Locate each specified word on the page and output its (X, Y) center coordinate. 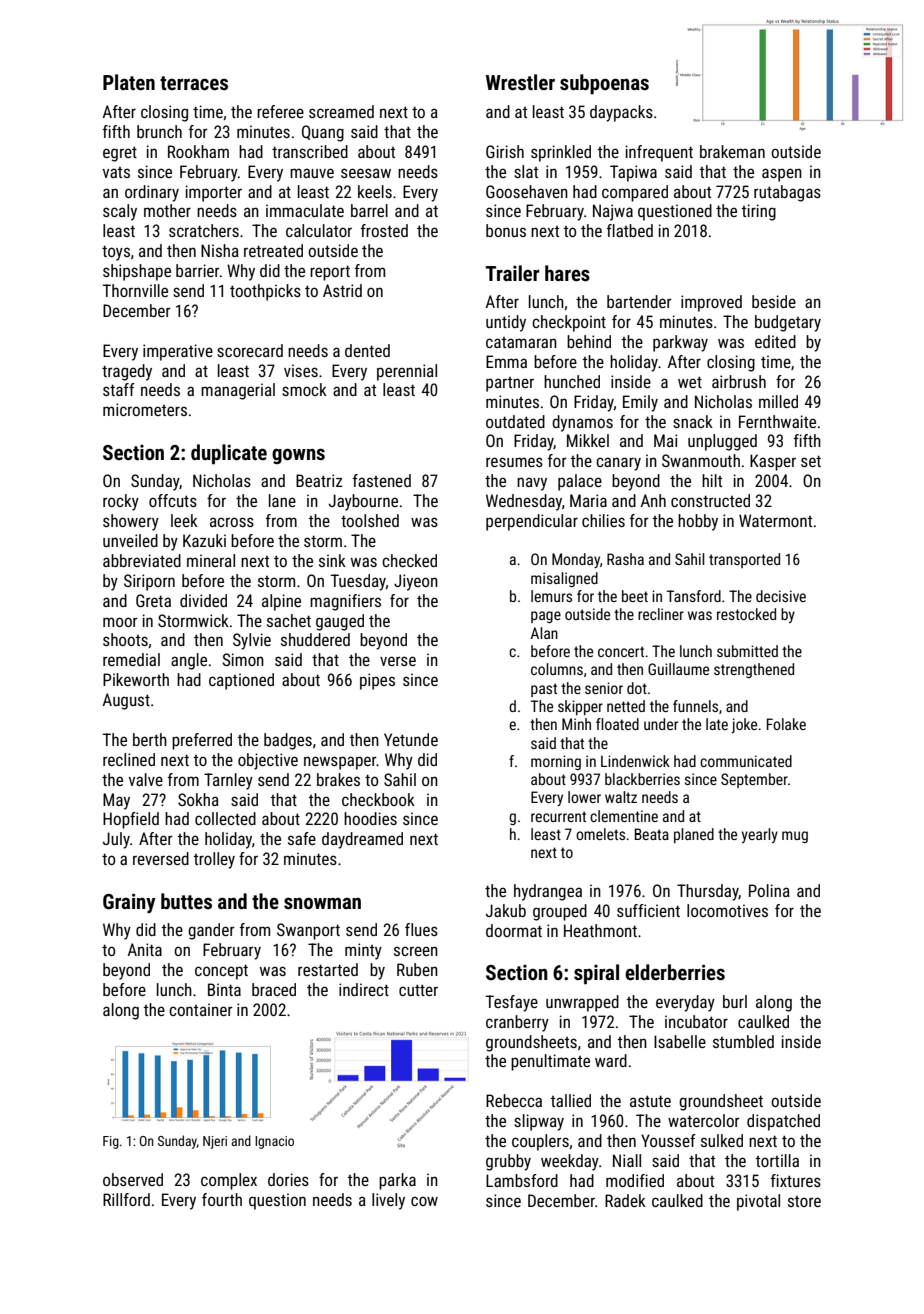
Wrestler (520, 82)
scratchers (204, 230)
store (804, 1201)
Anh (653, 500)
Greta (153, 600)
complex (229, 1181)
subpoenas (604, 84)
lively (388, 1201)
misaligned (564, 579)
